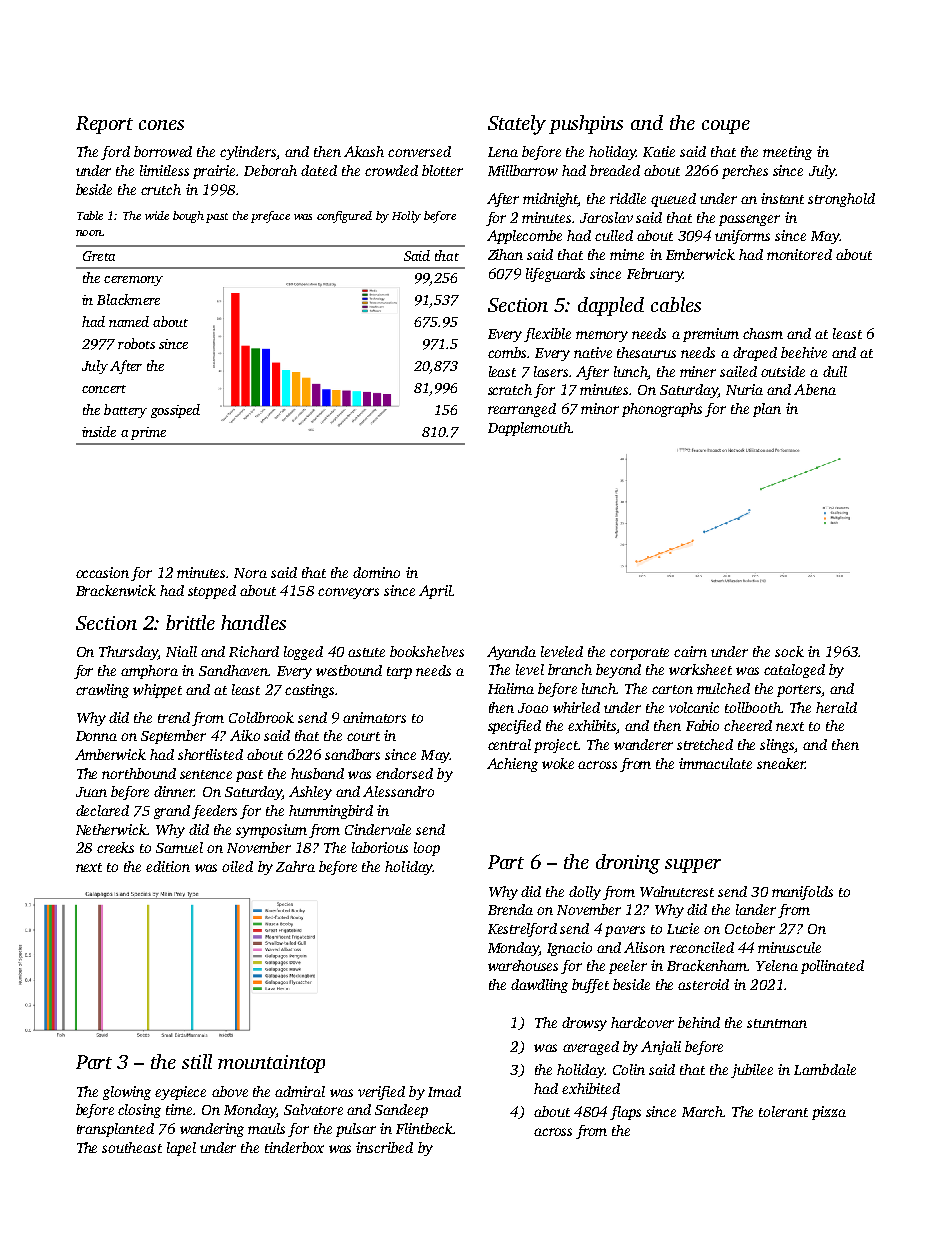  Describe the element at coordinates (270, 170) in the screenshot. I see `Deborah` at that location.
